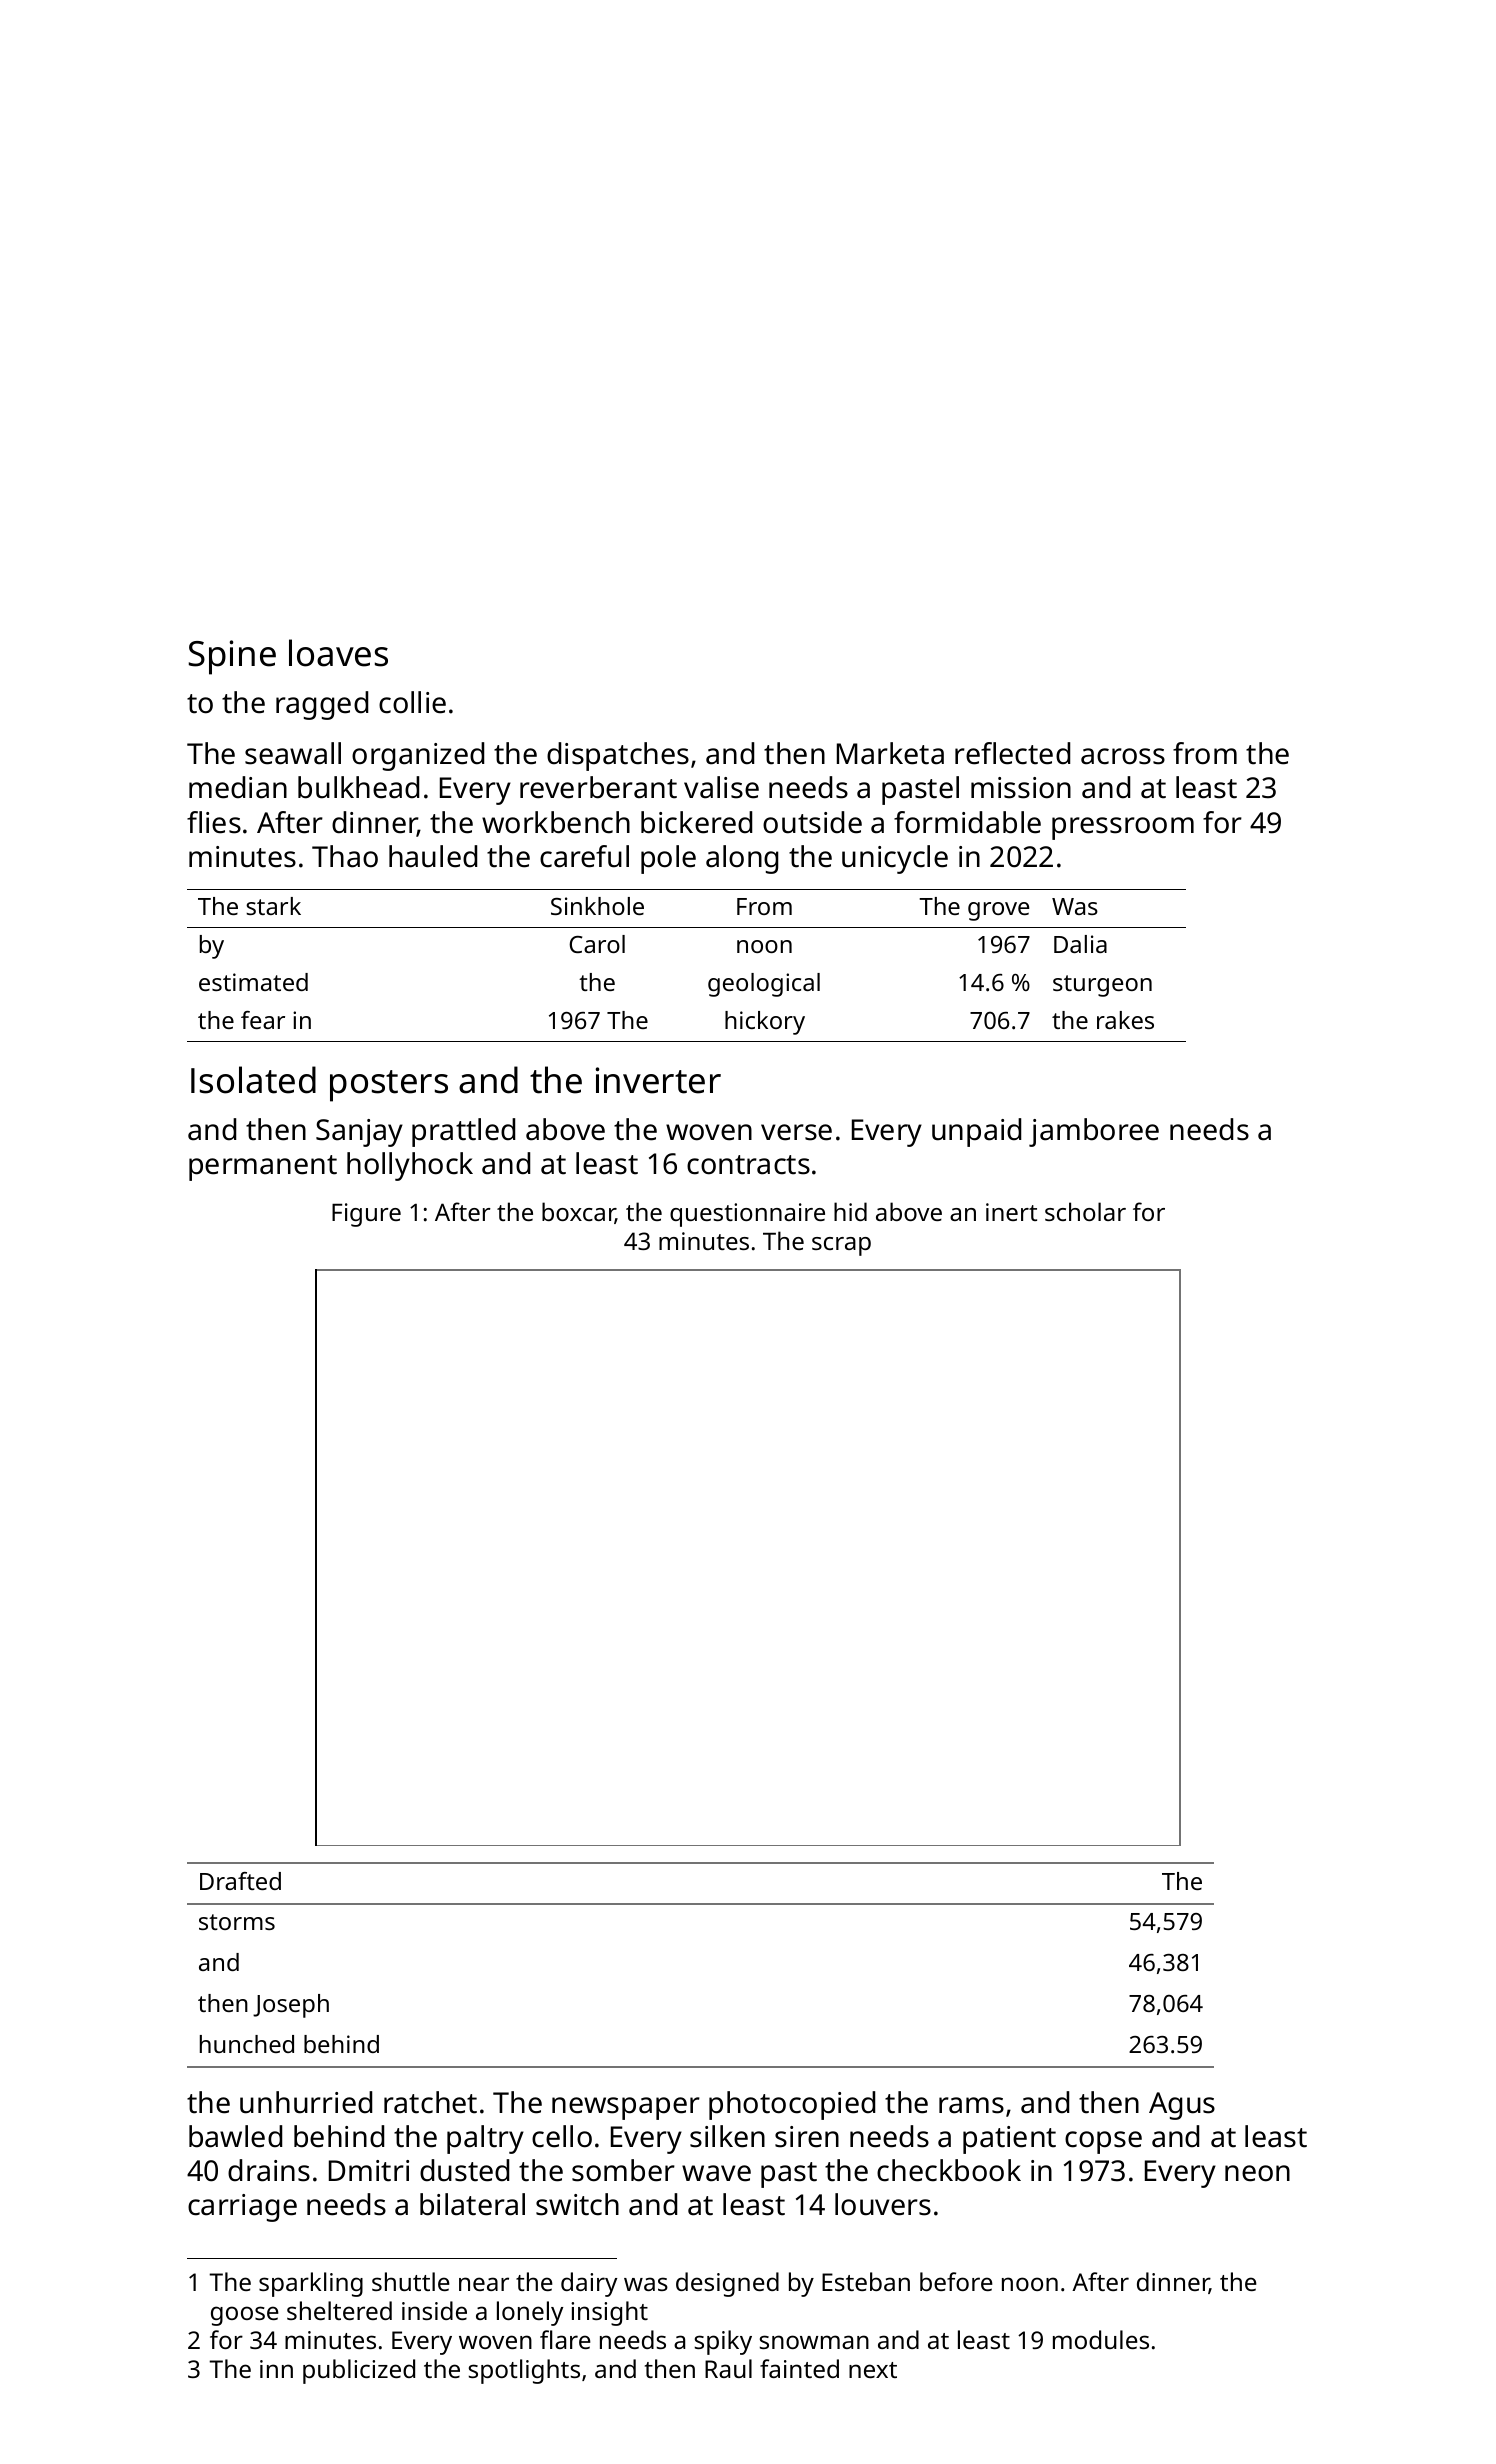  Describe the element at coordinates (747, 1215) in the page. I see `questionnaire` at that location.
